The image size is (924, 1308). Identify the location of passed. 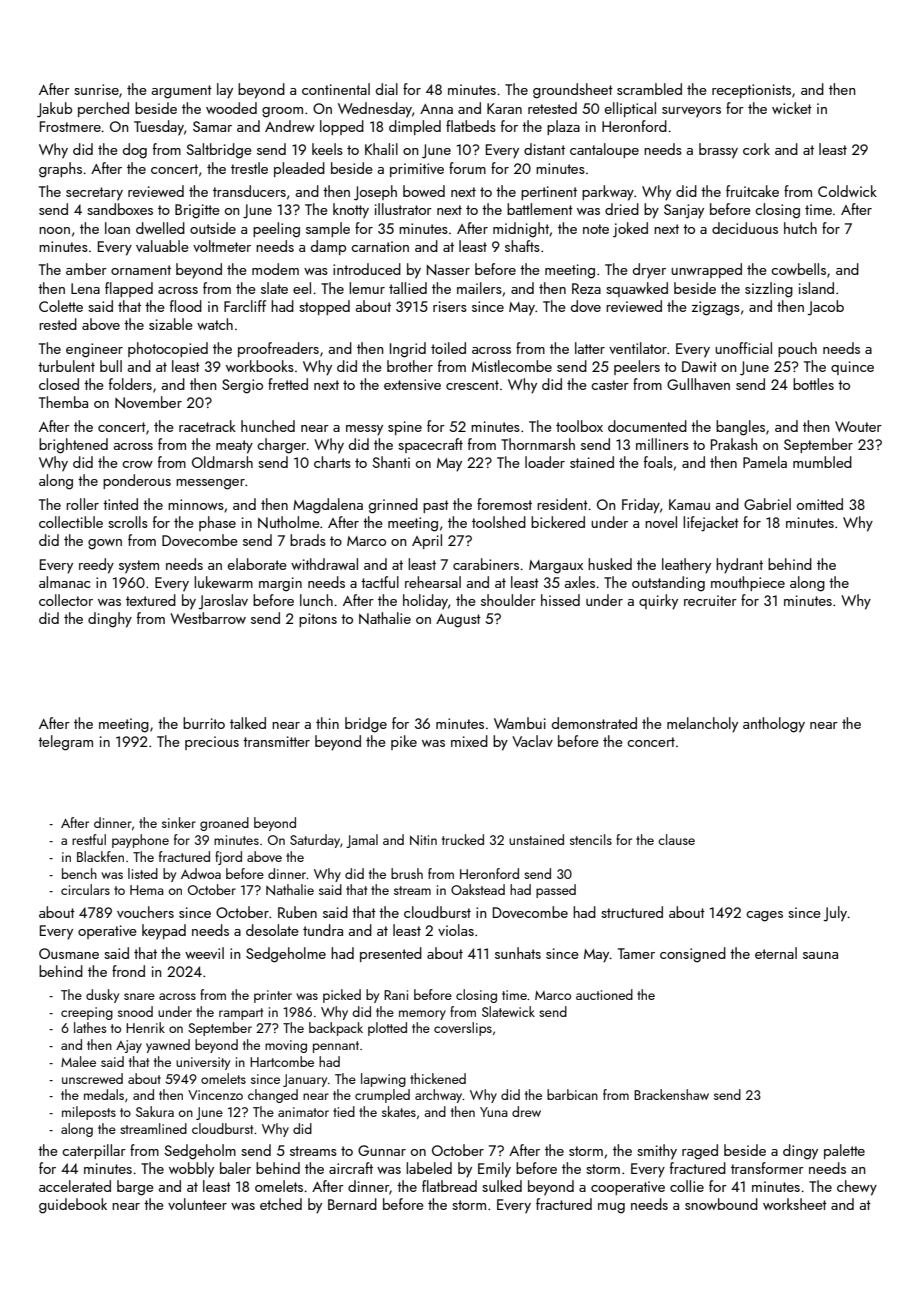
(556, 891).
